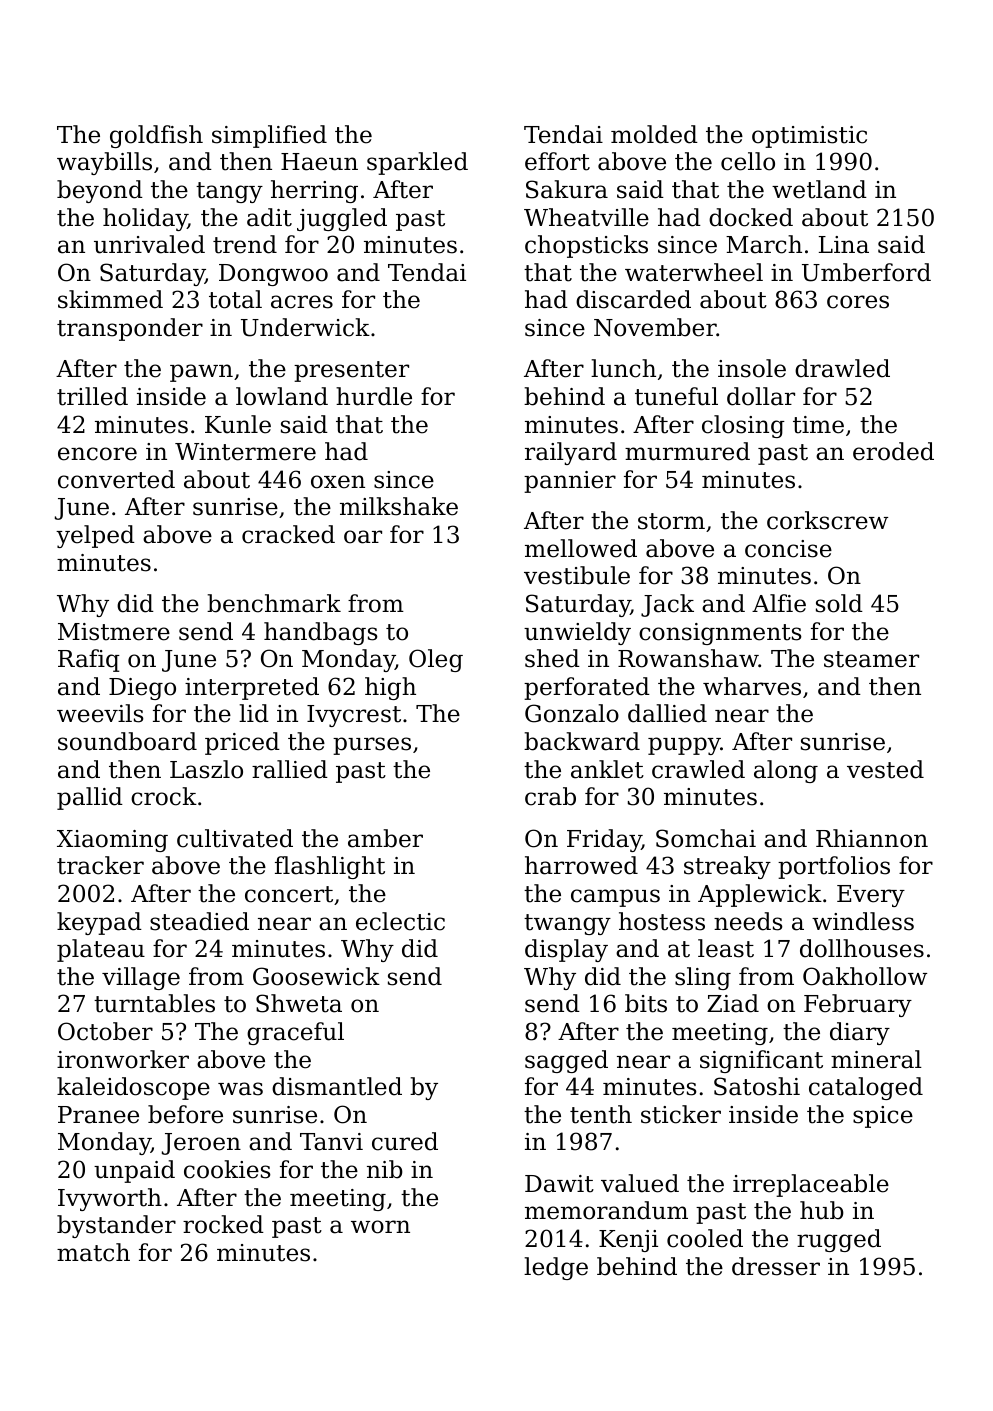 This image has width=993, height=1411. I want to click on Wintermere, so click(245, 452).
